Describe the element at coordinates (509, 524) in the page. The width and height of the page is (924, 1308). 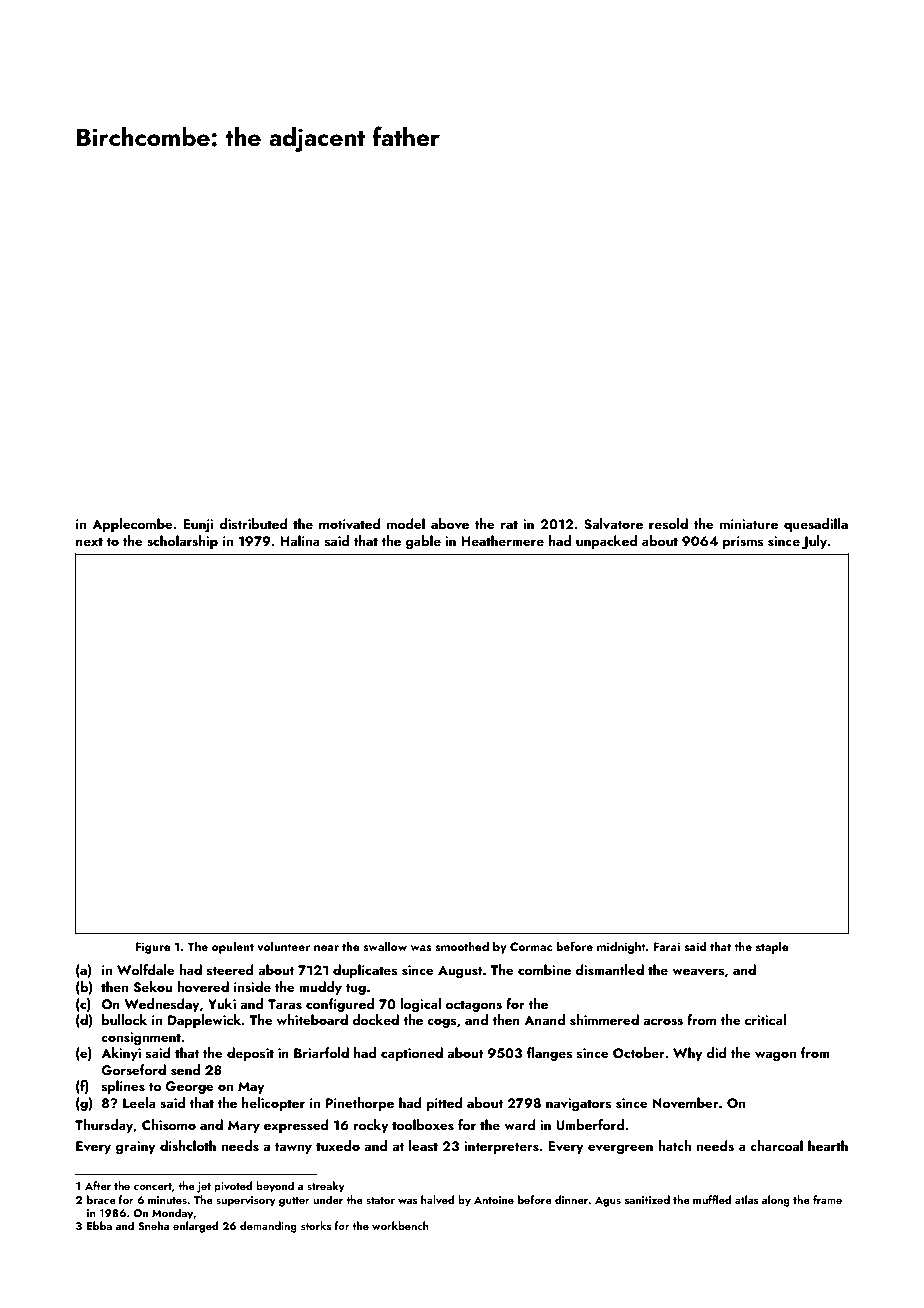
I see `rat` at that location.
